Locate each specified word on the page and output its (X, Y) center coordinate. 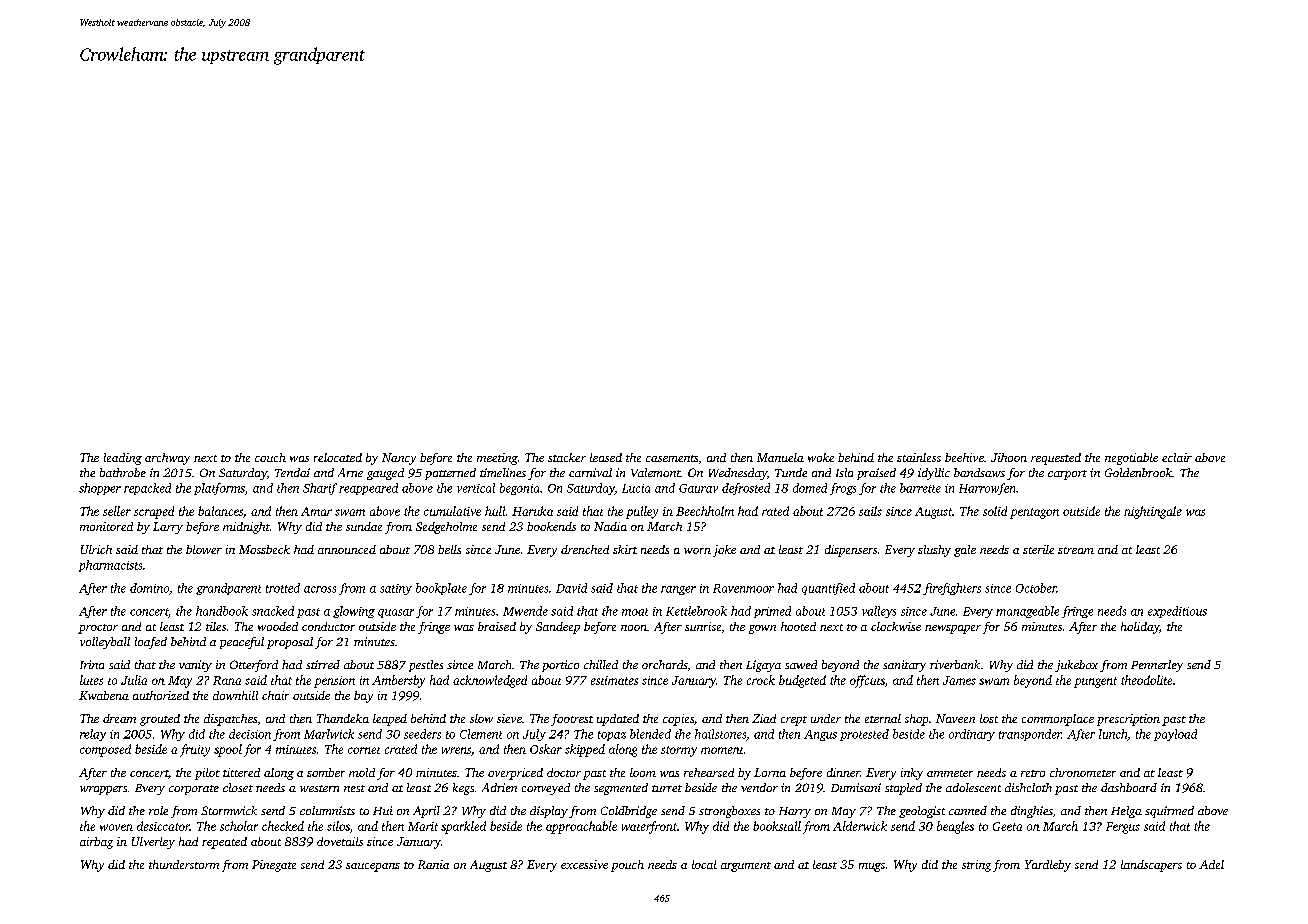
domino (149, 588)
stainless (919, 457)
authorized (161, 695)
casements (672, 458)
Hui (383, 810)
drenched (585, 549)
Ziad (764, 718)
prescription (1128, 720)
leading (123, 459)
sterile (1038, 549)
